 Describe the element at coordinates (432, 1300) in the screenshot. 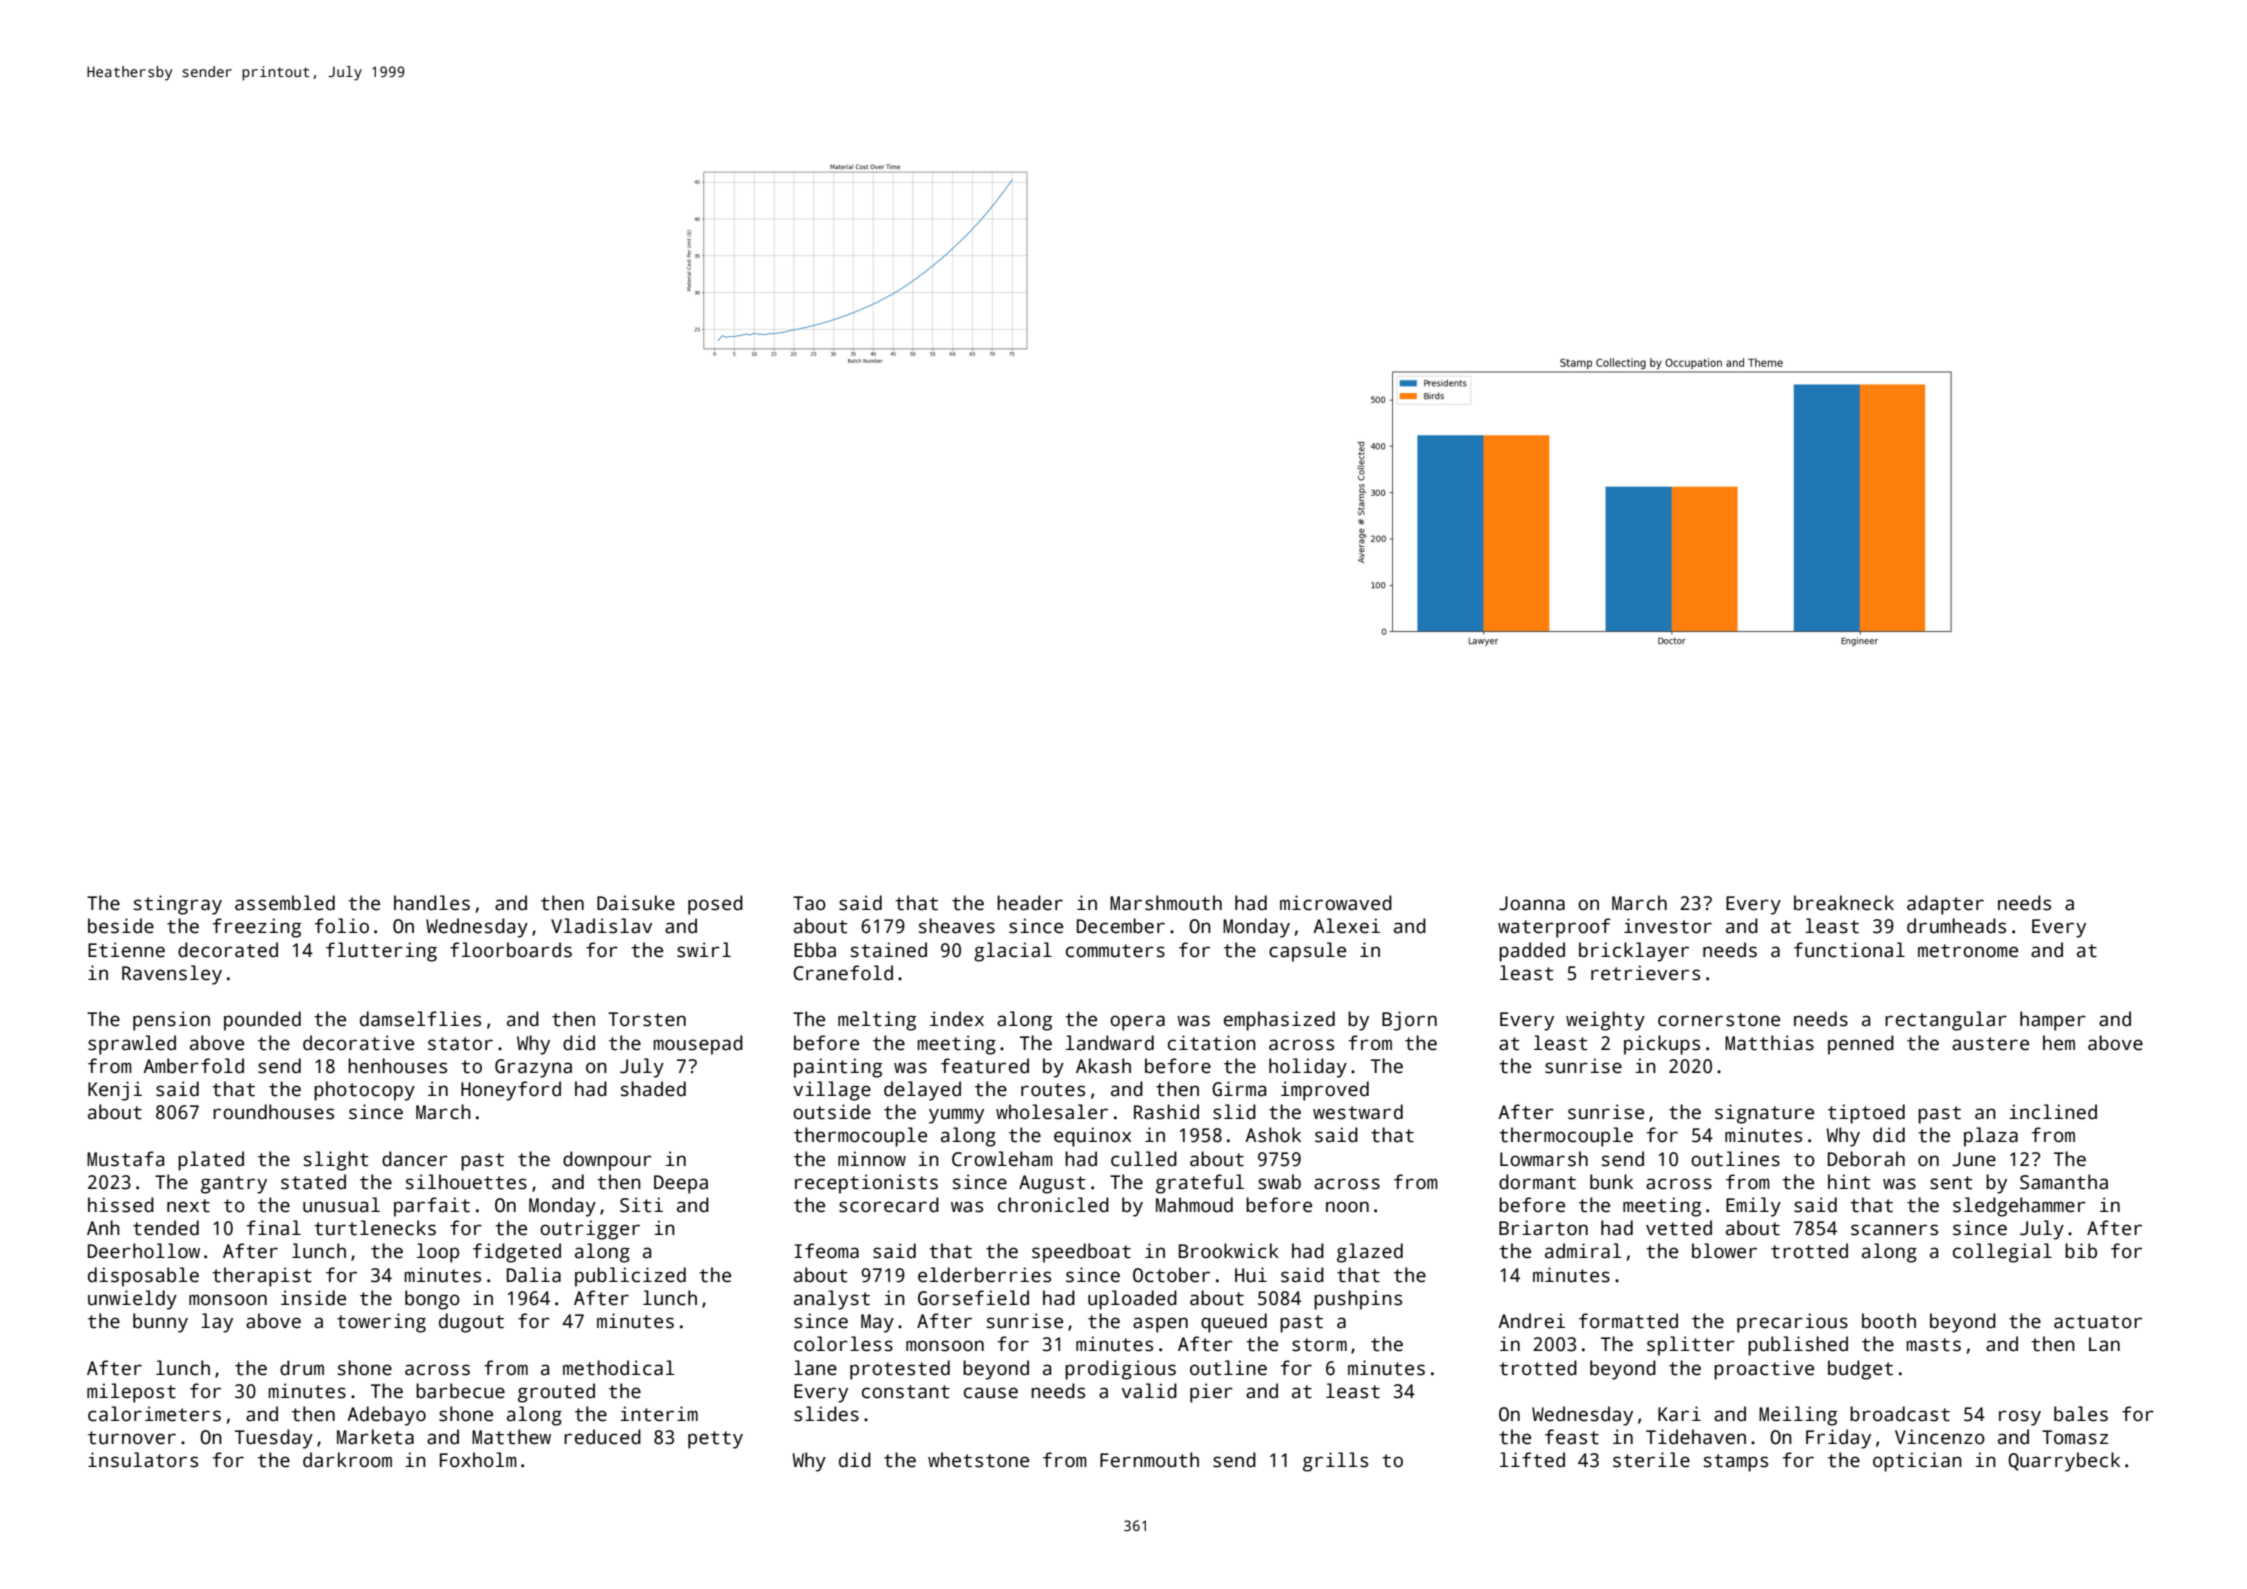

I see `bongo` at that location.
